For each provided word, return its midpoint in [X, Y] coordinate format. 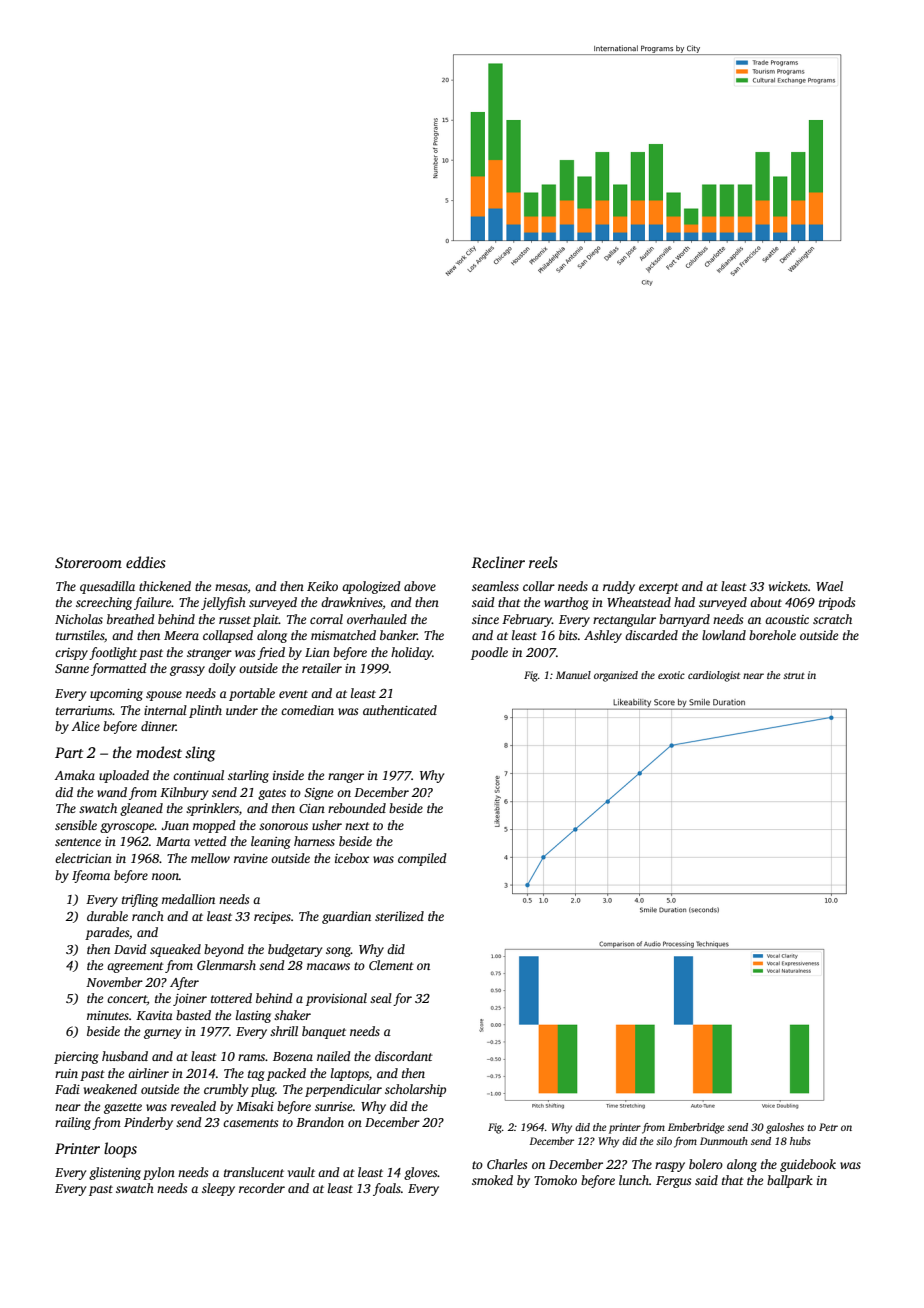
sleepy [218, 1189]
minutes [108, 1015]
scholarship [415, 1090]
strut [794, 676]
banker [398, 635]
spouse [164, 696]
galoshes [785, 1128]
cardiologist [714, 676]
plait [266, 620]
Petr [828, 1127]
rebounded [357, 808]
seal [381, 998]
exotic [671, 675]
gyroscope [127, 828]
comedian [307, 710]
